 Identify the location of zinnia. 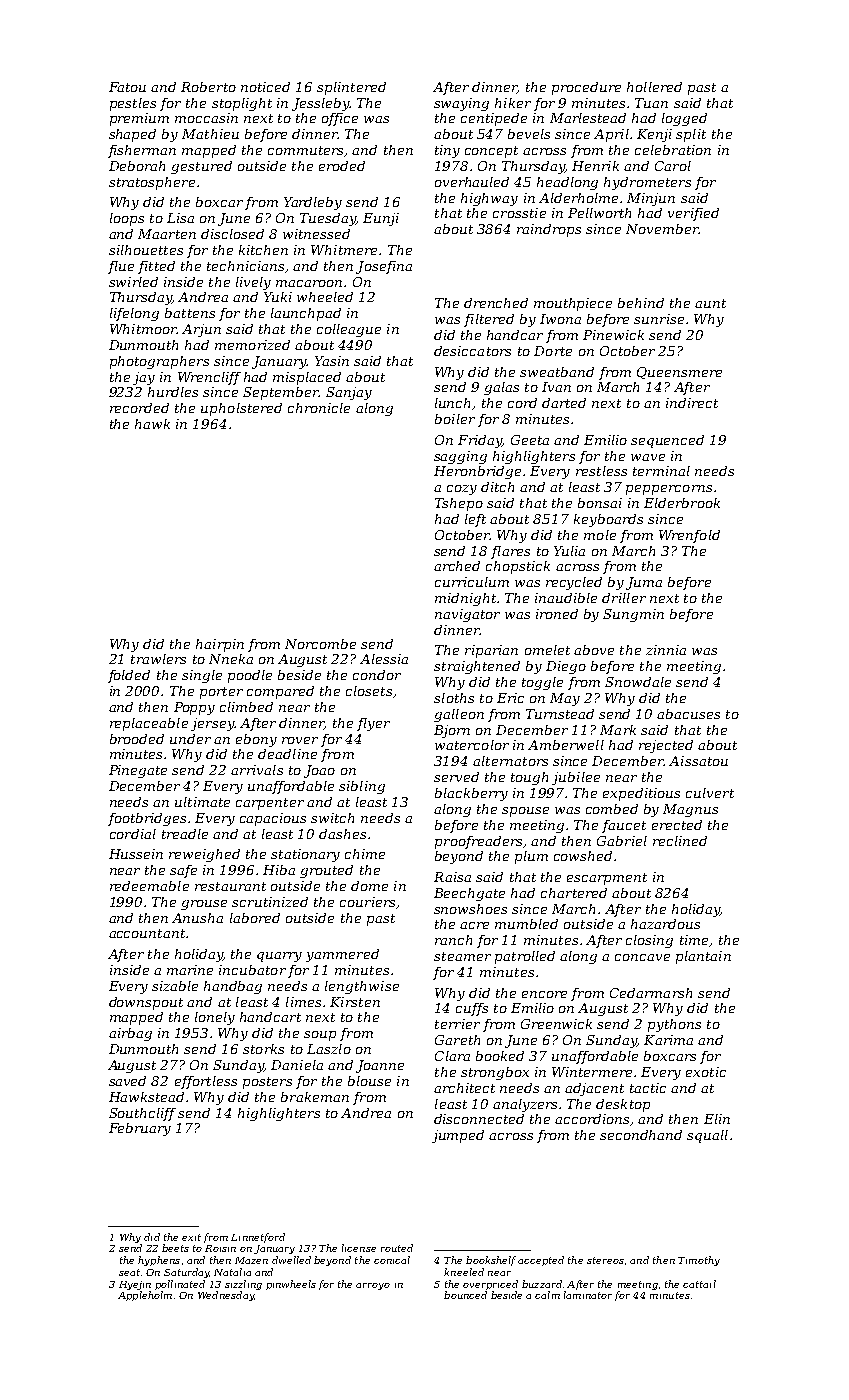
(666, 650).
